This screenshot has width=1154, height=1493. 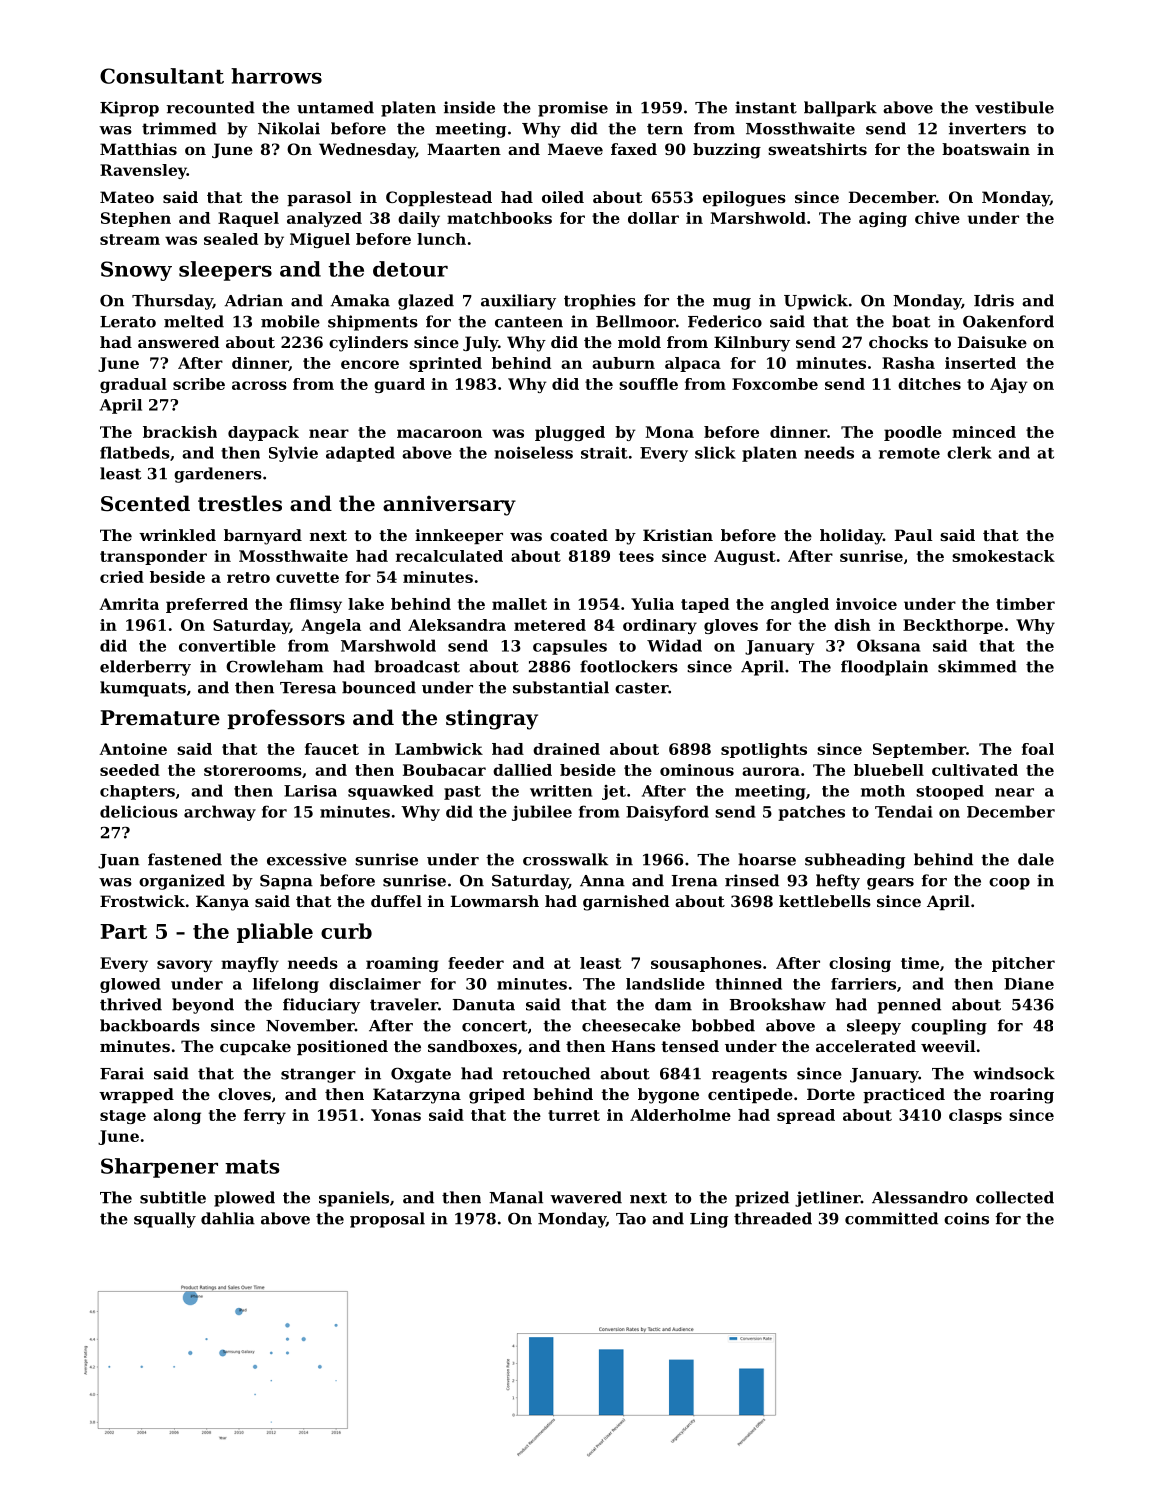 What do you see at coordinates (469, 107) in the screenshot?
I see `inside` at bounding box center [469, 107].
